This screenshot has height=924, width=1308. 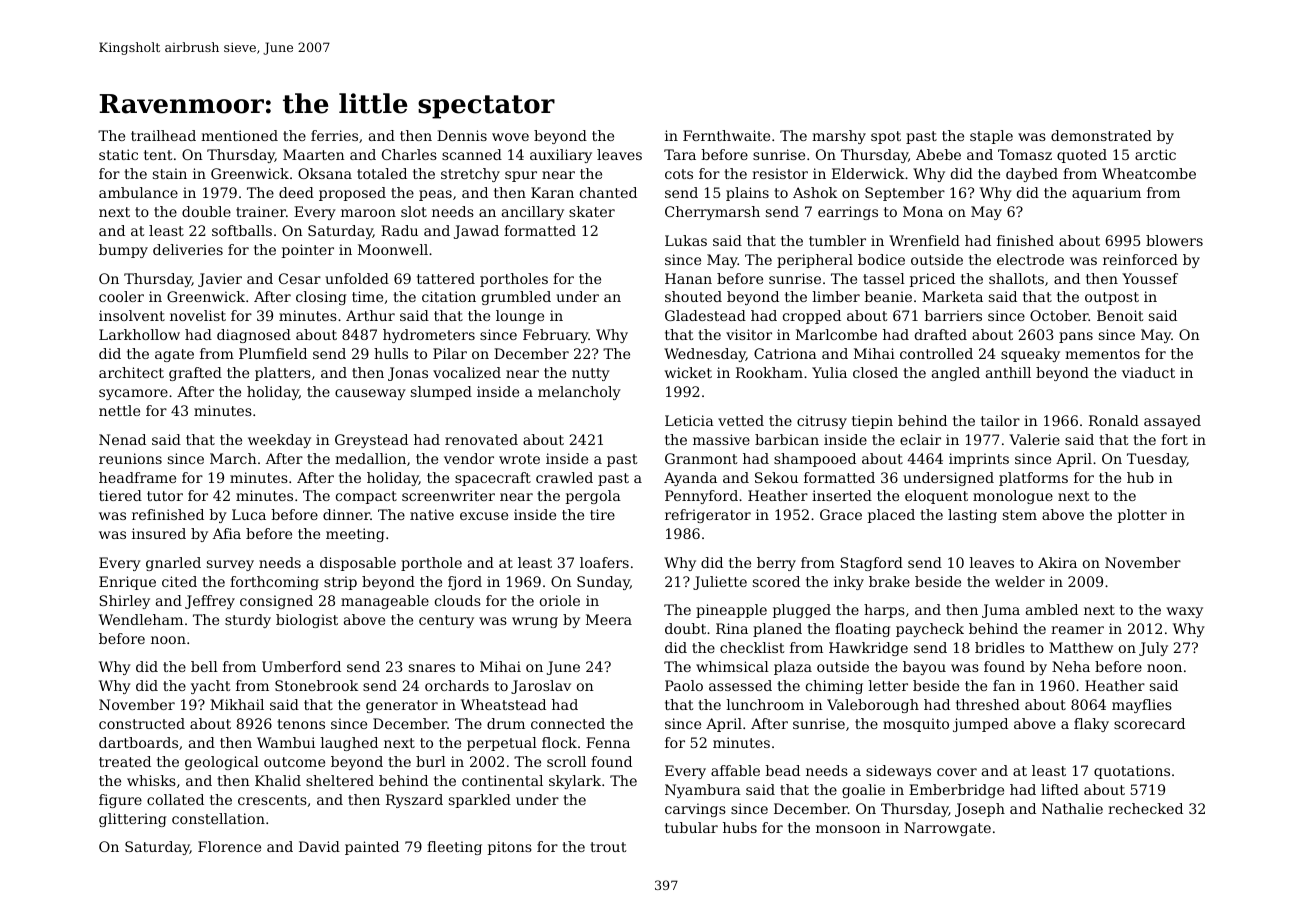 I want to click on cropped, so click(x=812, y=317).
